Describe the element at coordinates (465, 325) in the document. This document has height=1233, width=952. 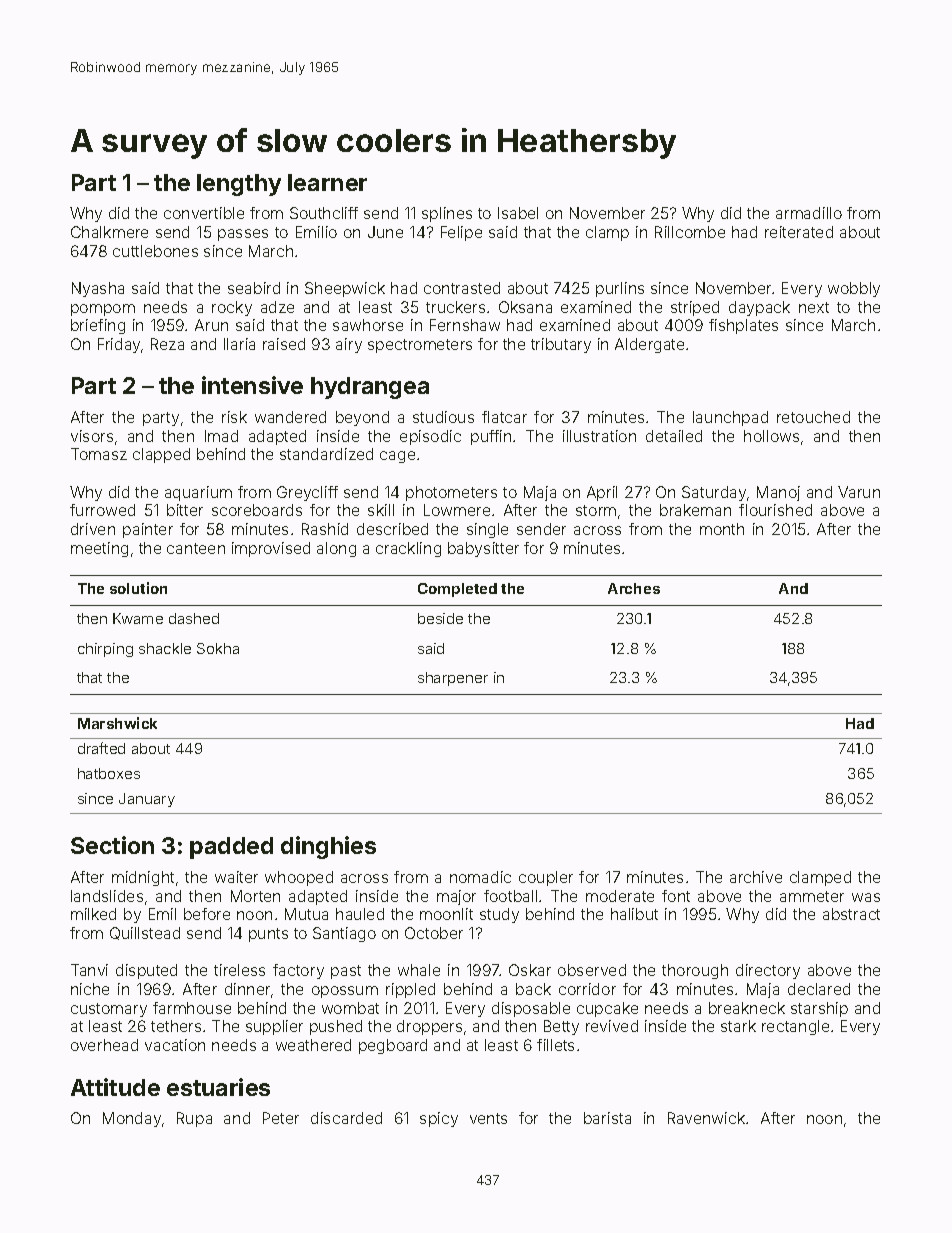
I see `Fernshaw` at that location.
